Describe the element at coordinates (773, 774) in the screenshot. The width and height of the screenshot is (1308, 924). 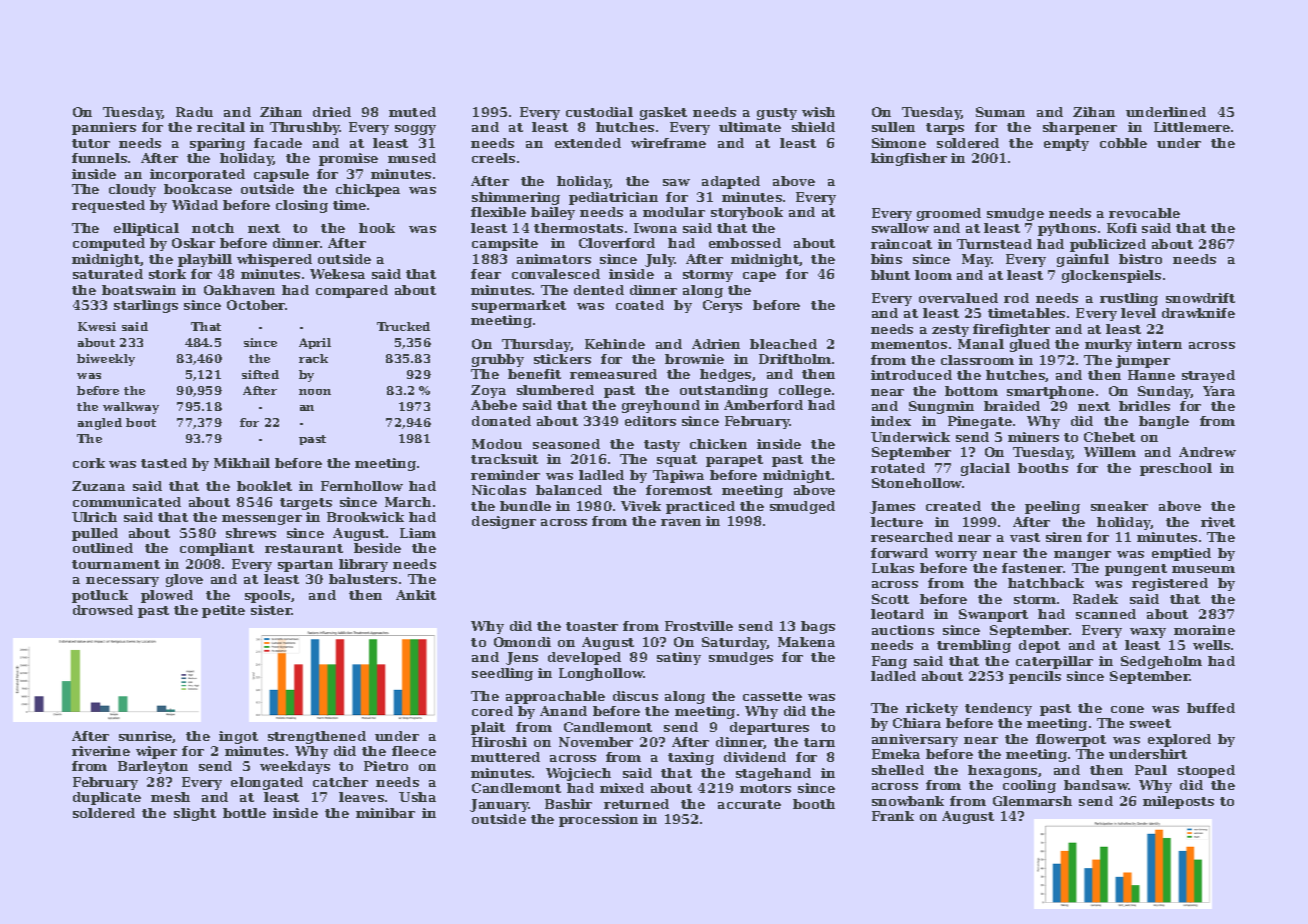
I see `stagehand` at that location.
